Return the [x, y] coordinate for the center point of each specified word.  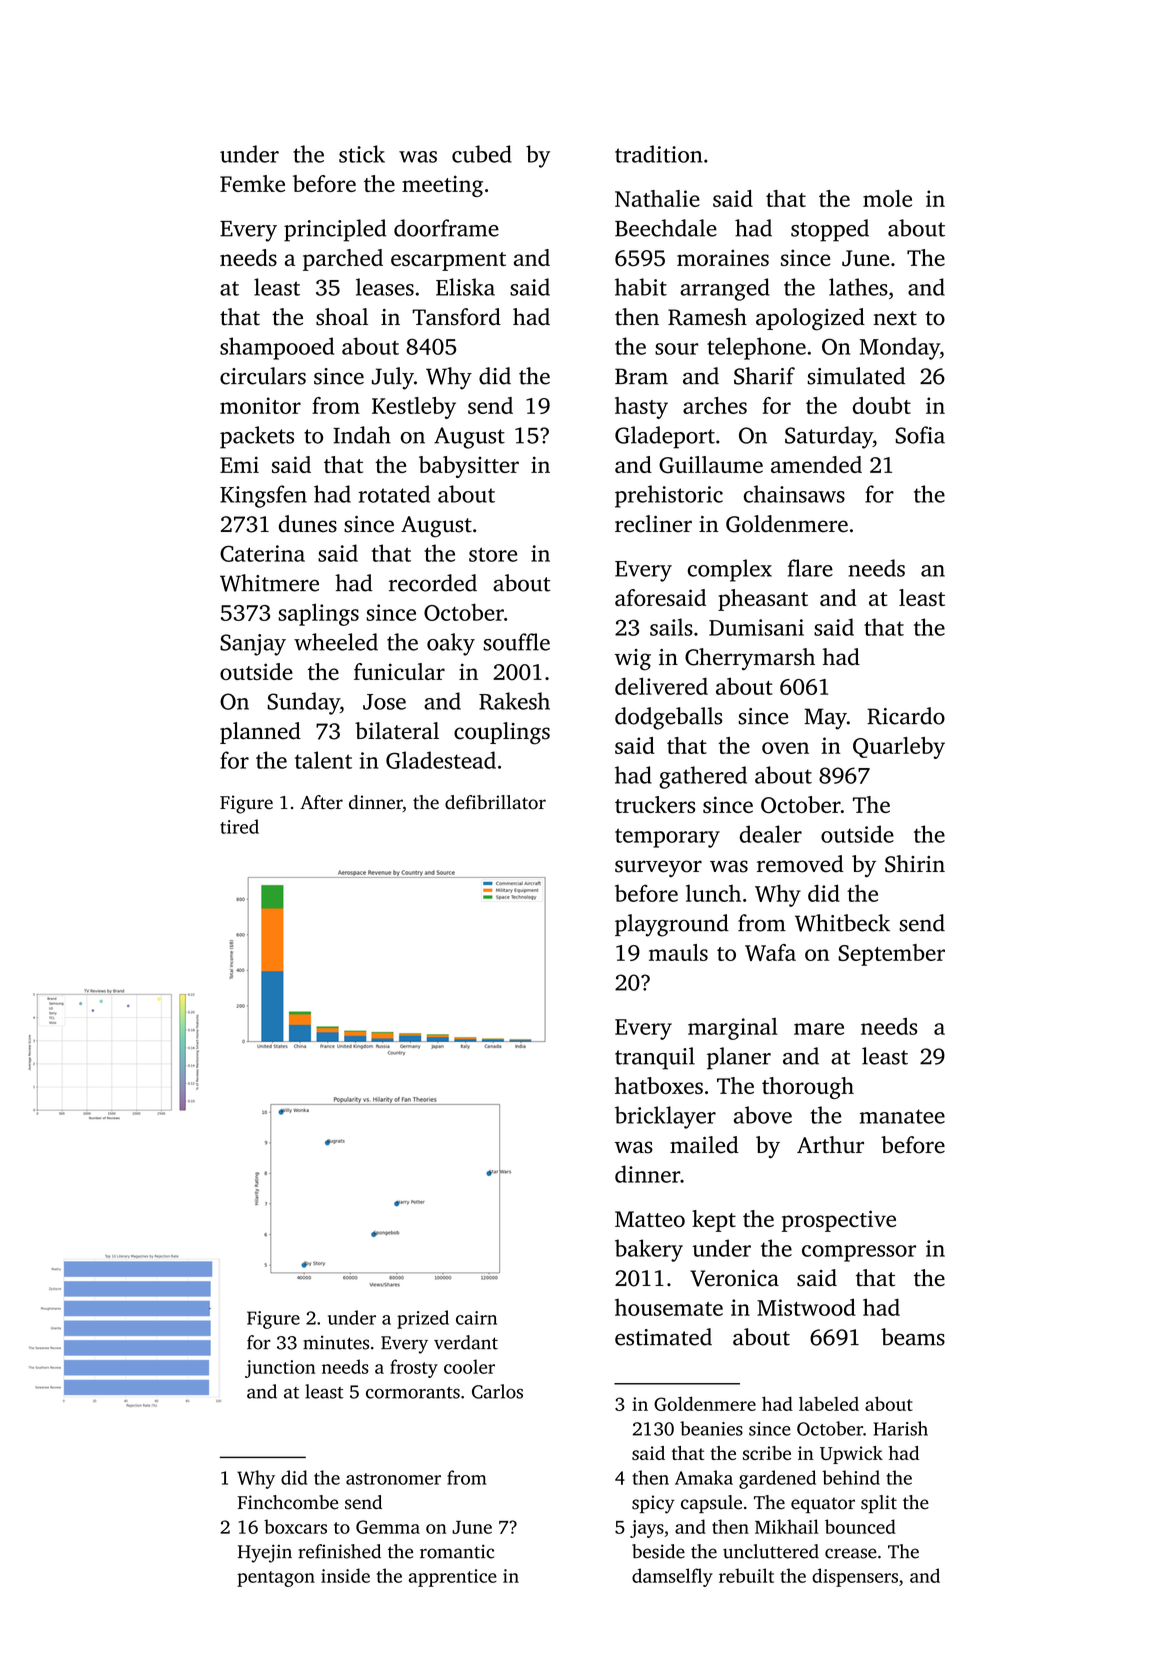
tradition [658, 154]
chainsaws [794, 494]
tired [239, 826]
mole [887, 198]
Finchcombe [287, 1502]
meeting [442, 186]
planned [260, 733]
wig [633, 660]
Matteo [650, 1219]
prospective [839, 1221]
